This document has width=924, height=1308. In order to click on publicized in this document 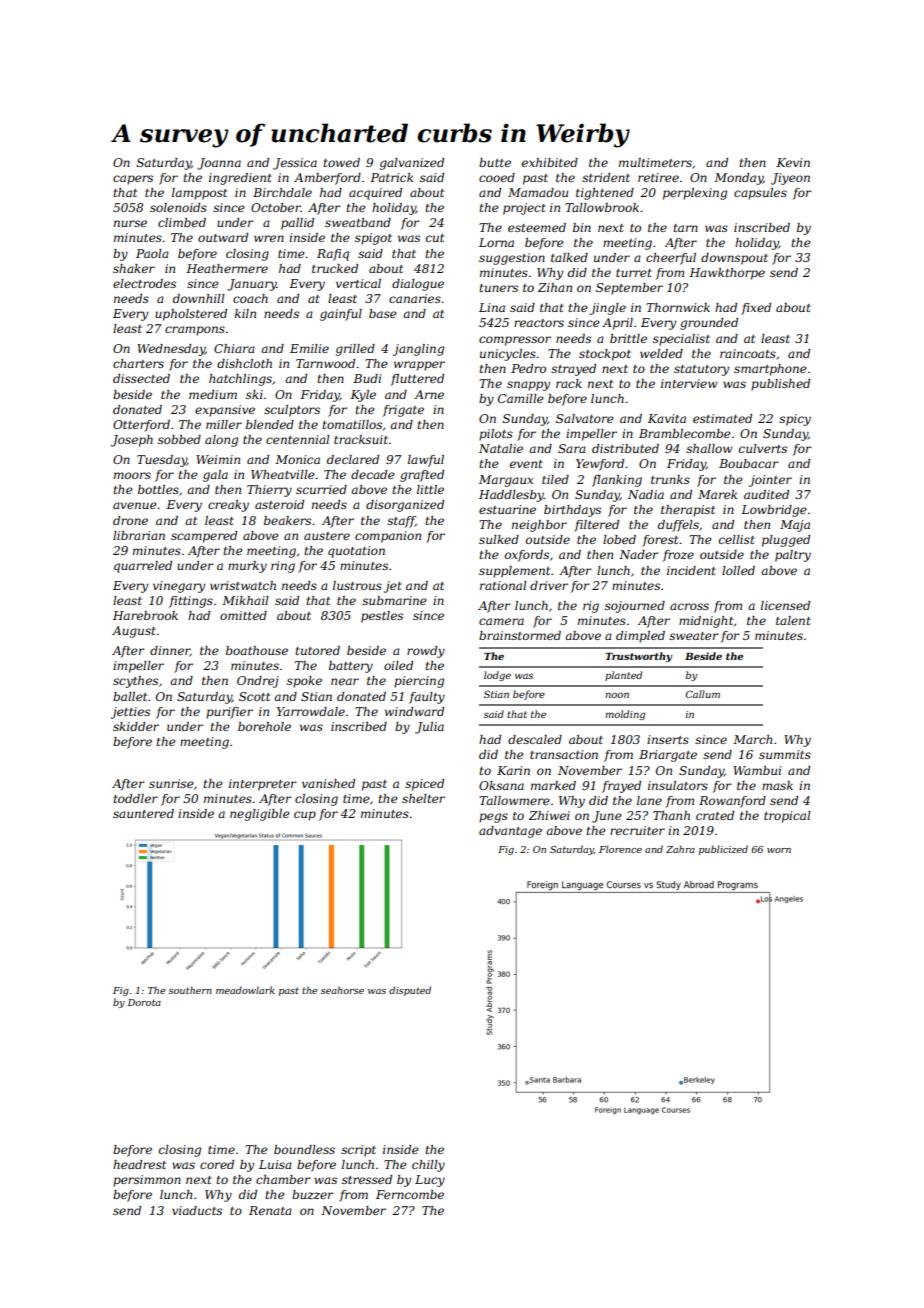, I will do `click(723, 850)`.
